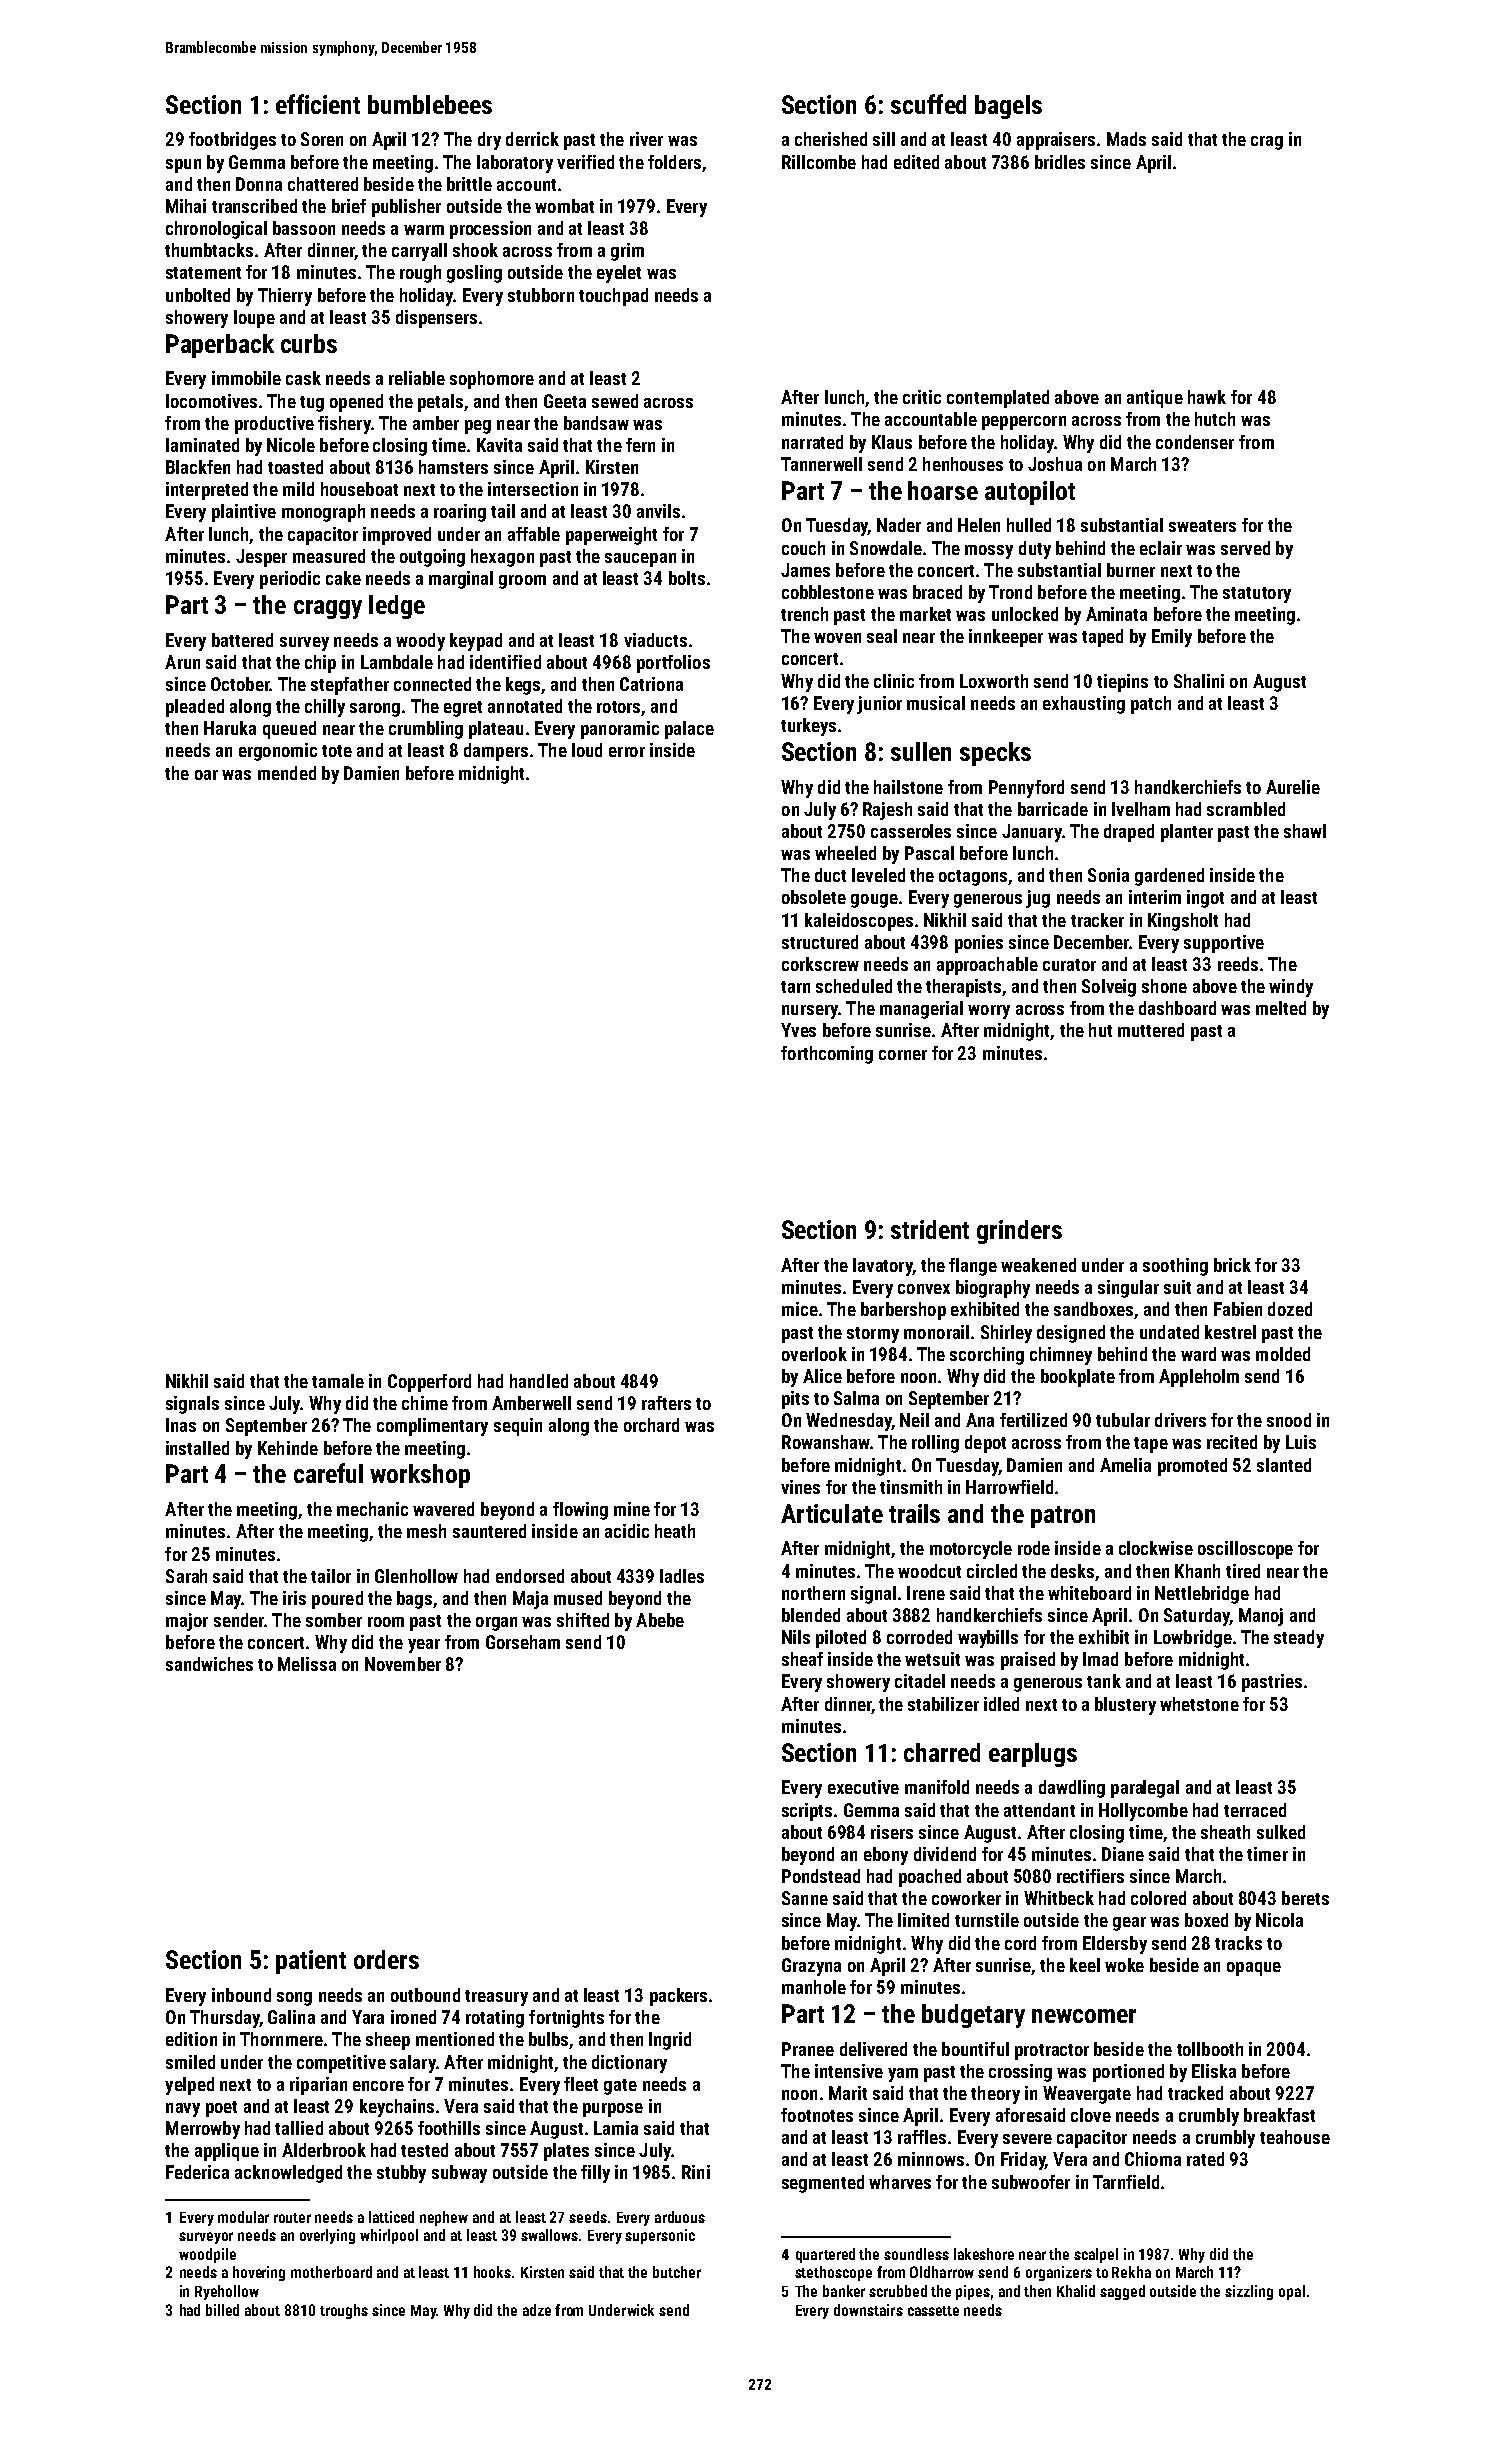 The width and height of the document is (1496, 2464). I want to click on sandwiches, so click(209, 1664).
